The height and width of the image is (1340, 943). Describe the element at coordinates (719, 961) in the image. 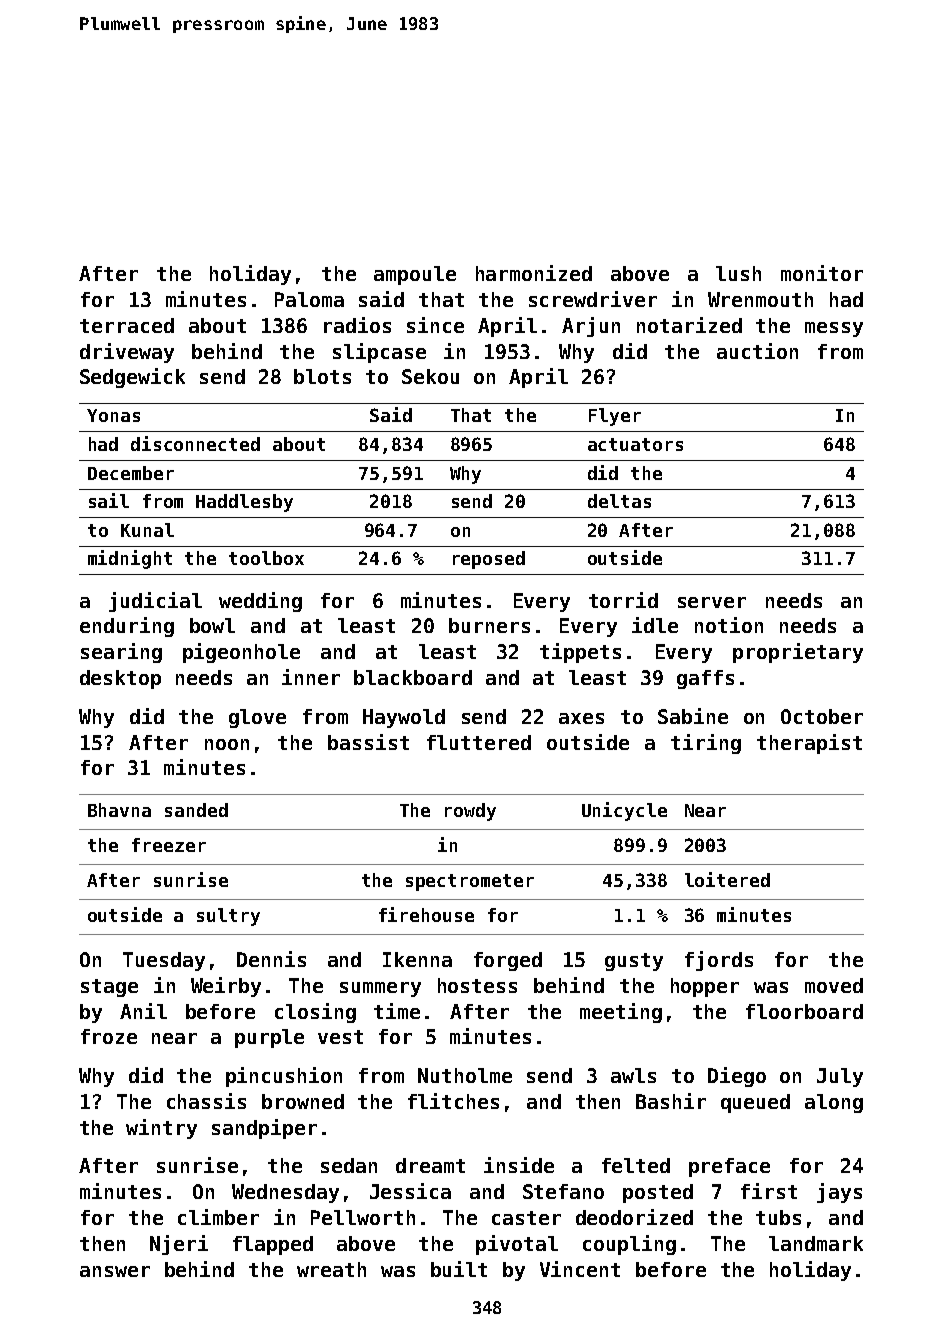

I see `fjords` at that location.
